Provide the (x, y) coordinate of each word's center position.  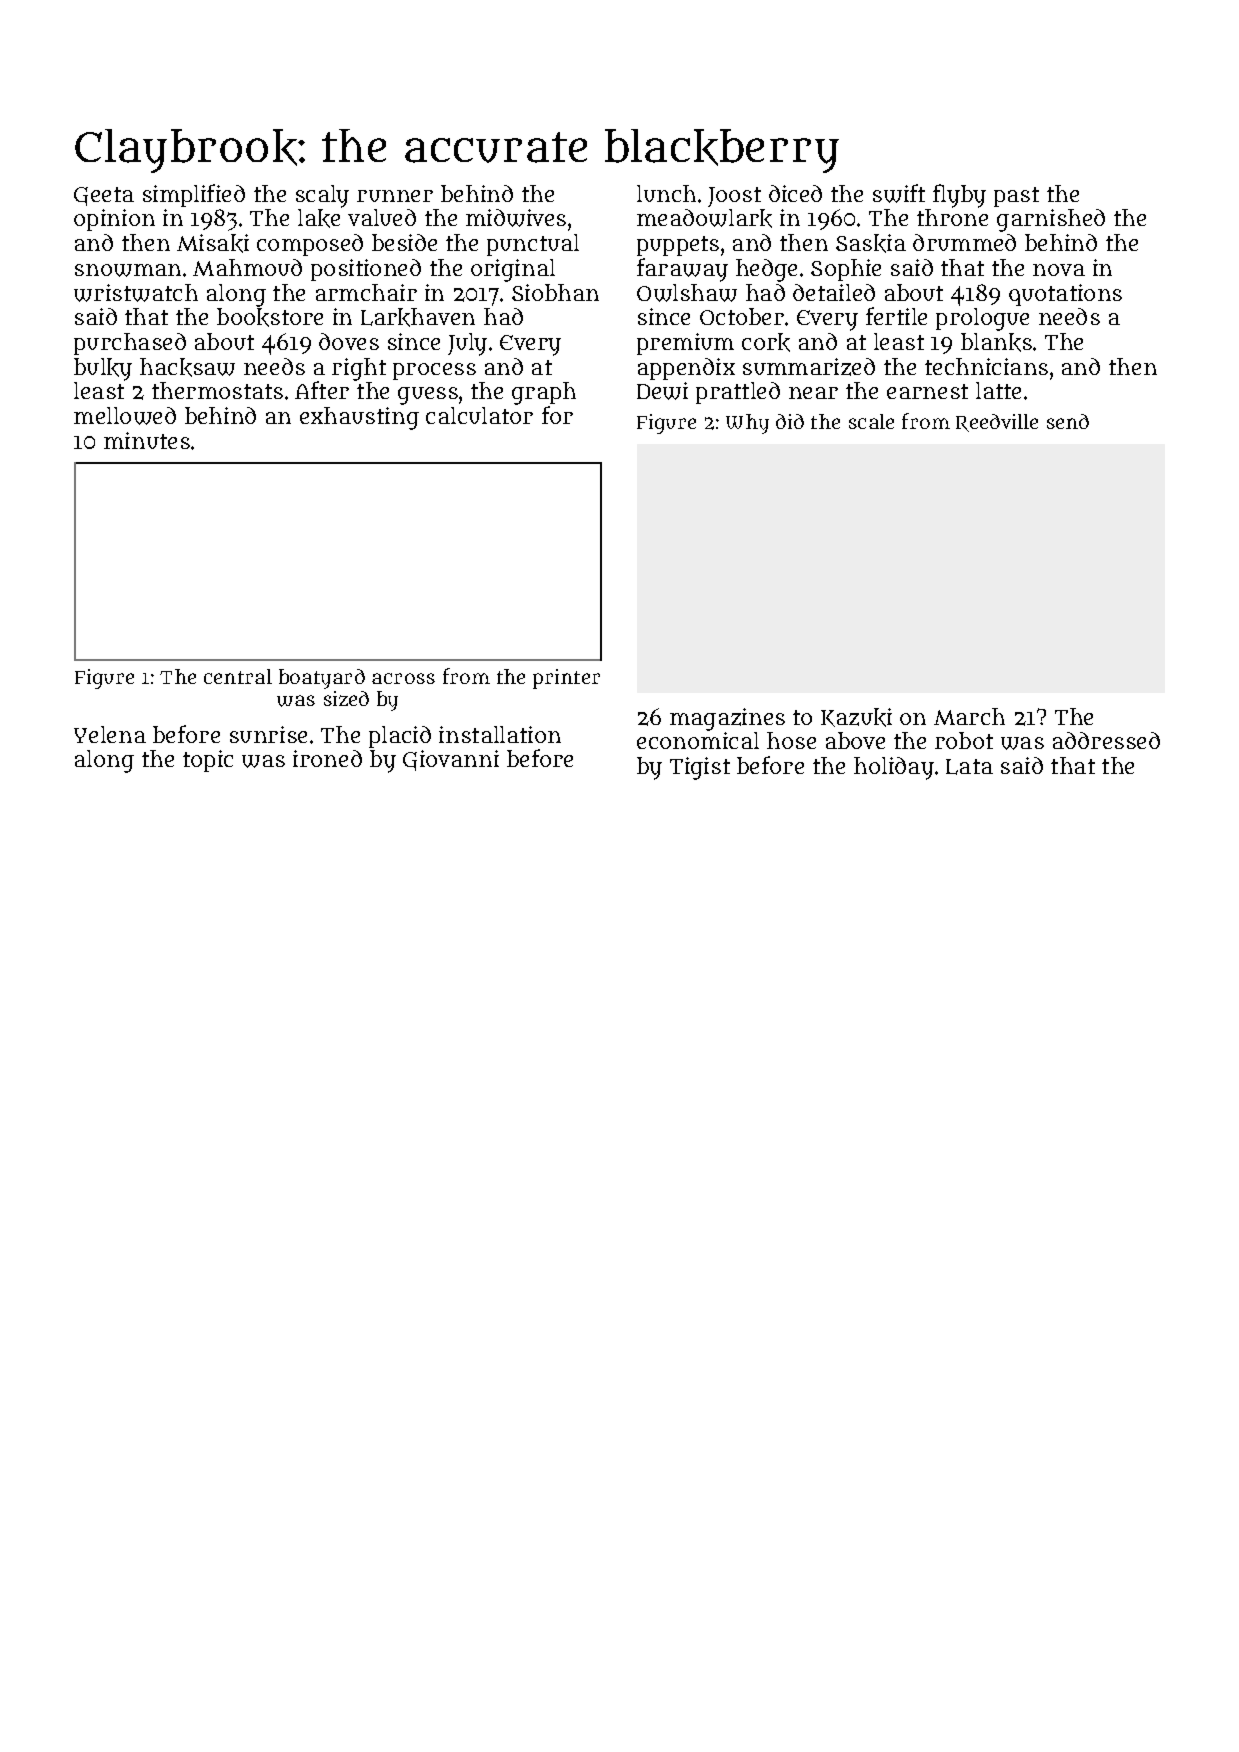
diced (795, 193)
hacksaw (187, 367)
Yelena (110, 734)
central (238, 676)
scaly (322, 196)
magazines (727, 719)
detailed (834, 292)
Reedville (997, 423)
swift (899, 193)
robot (964, 740)
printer (566, 679)
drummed (964, 242)
